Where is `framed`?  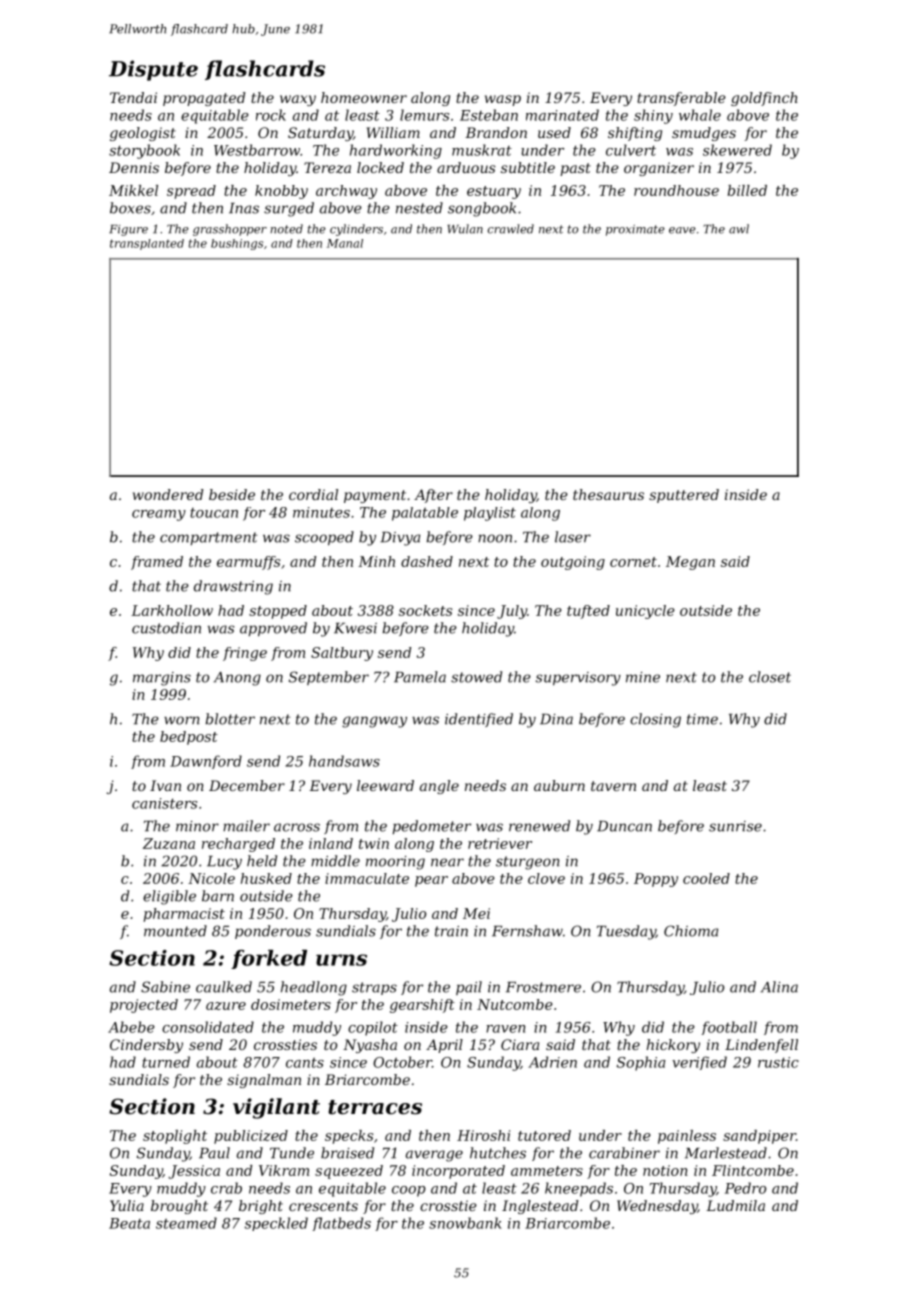 framed is located at coordinates (157, 563).
